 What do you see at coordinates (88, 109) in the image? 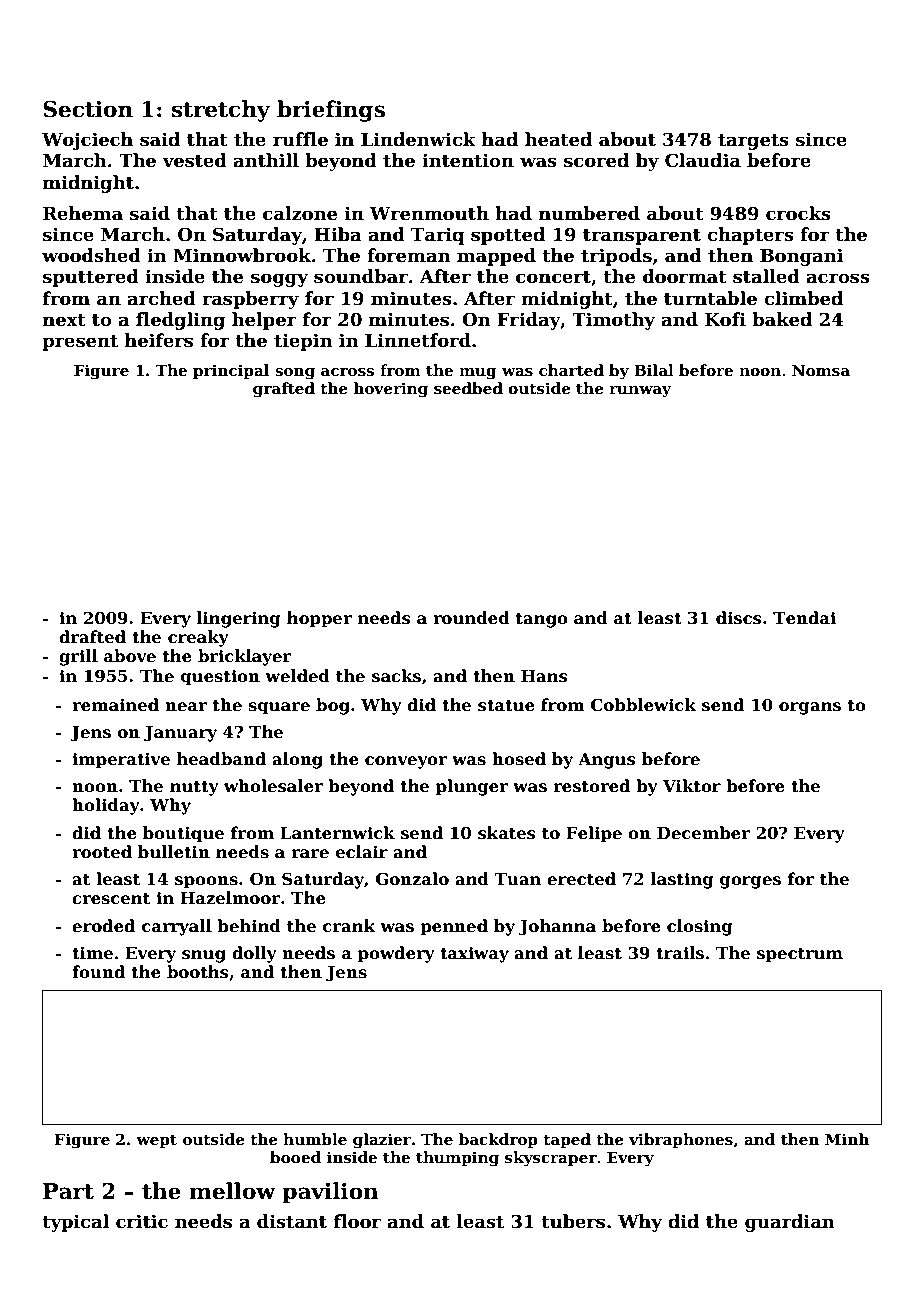
I see `Section` at bounding box center [88, 109].
